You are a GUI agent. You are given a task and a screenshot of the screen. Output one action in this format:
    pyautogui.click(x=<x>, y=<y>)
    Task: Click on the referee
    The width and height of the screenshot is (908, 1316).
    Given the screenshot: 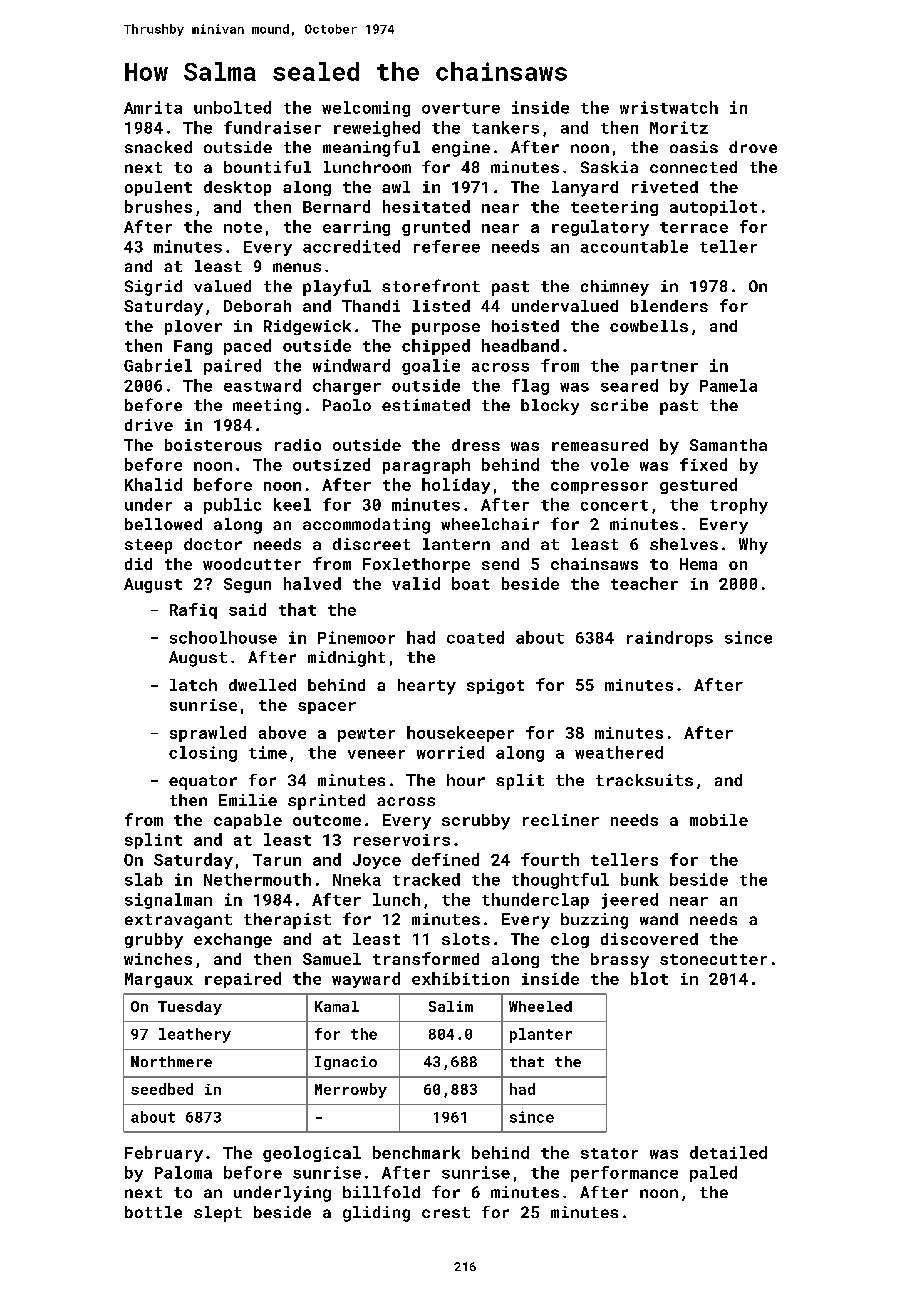 What is the action you would take?
    pyautogui.click(x=447, y=246)
